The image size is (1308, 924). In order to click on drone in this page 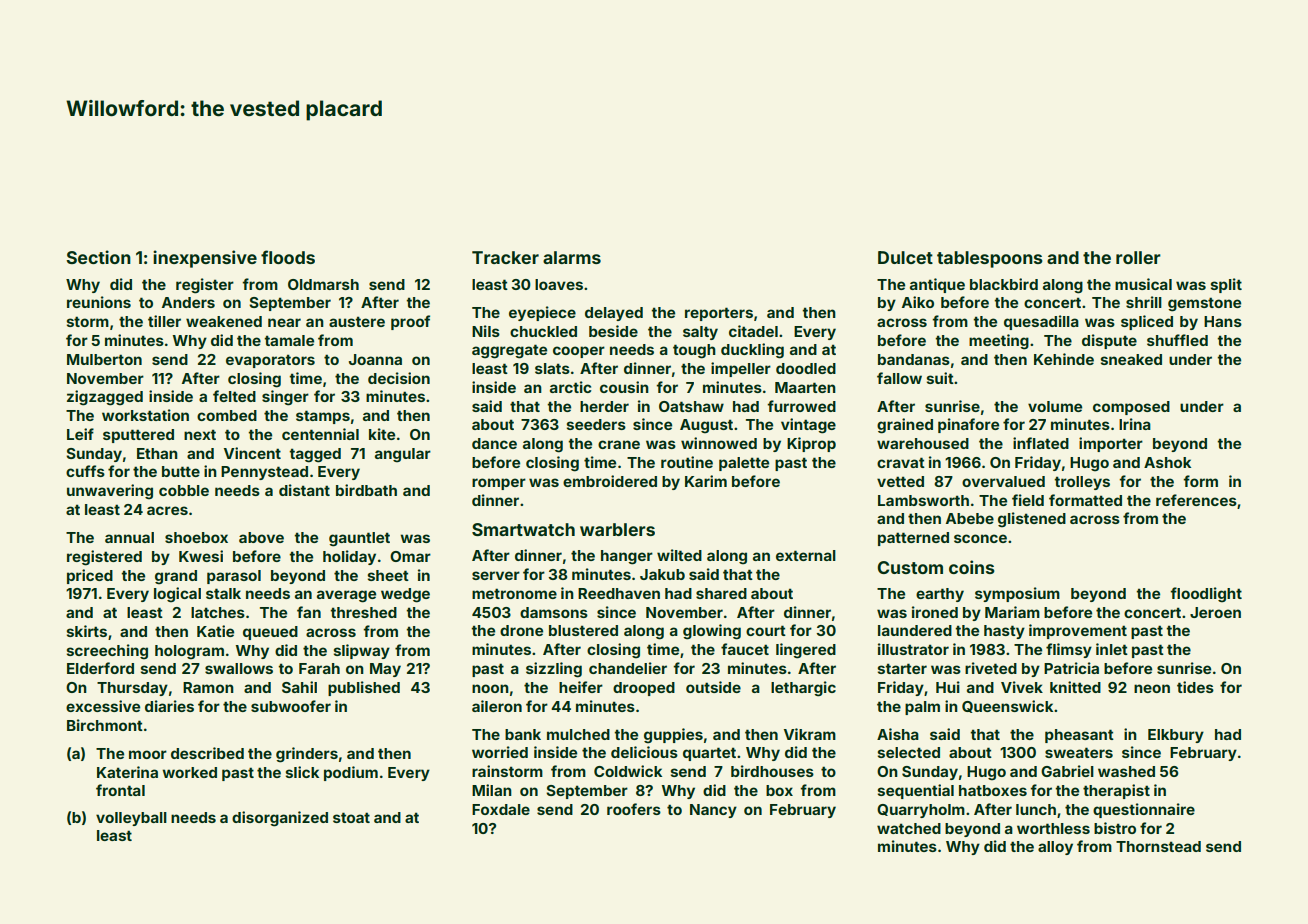, I will do `click(521, 630)`.
